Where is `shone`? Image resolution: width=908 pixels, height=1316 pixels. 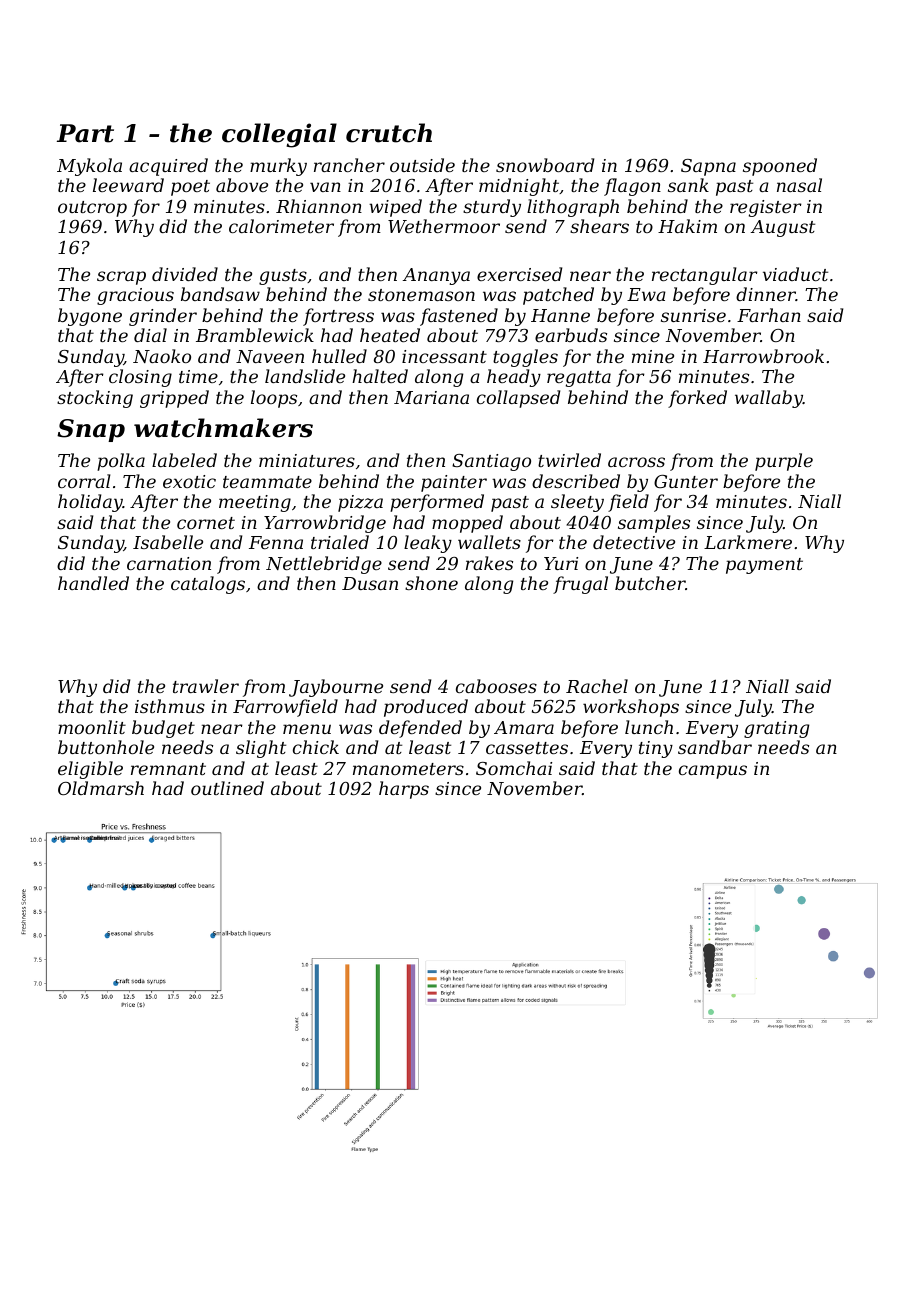
shone is located at coordinates (431, 583).
